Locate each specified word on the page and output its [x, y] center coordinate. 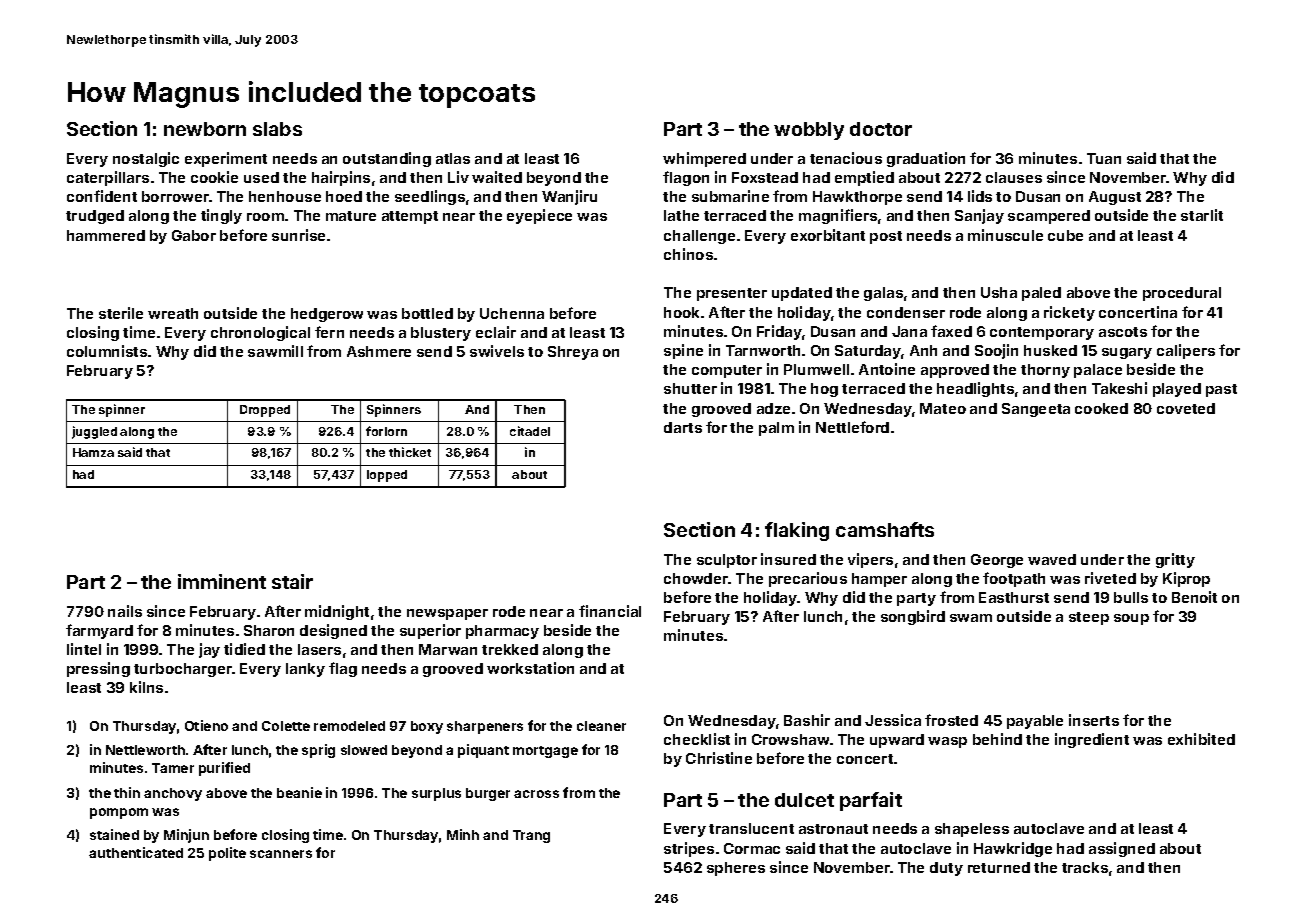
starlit [1202, 215]
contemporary [1042, 333]
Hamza [93, 452]
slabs [277, 129]
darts [683, 427]
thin [127, 792]
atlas [453, 158]
